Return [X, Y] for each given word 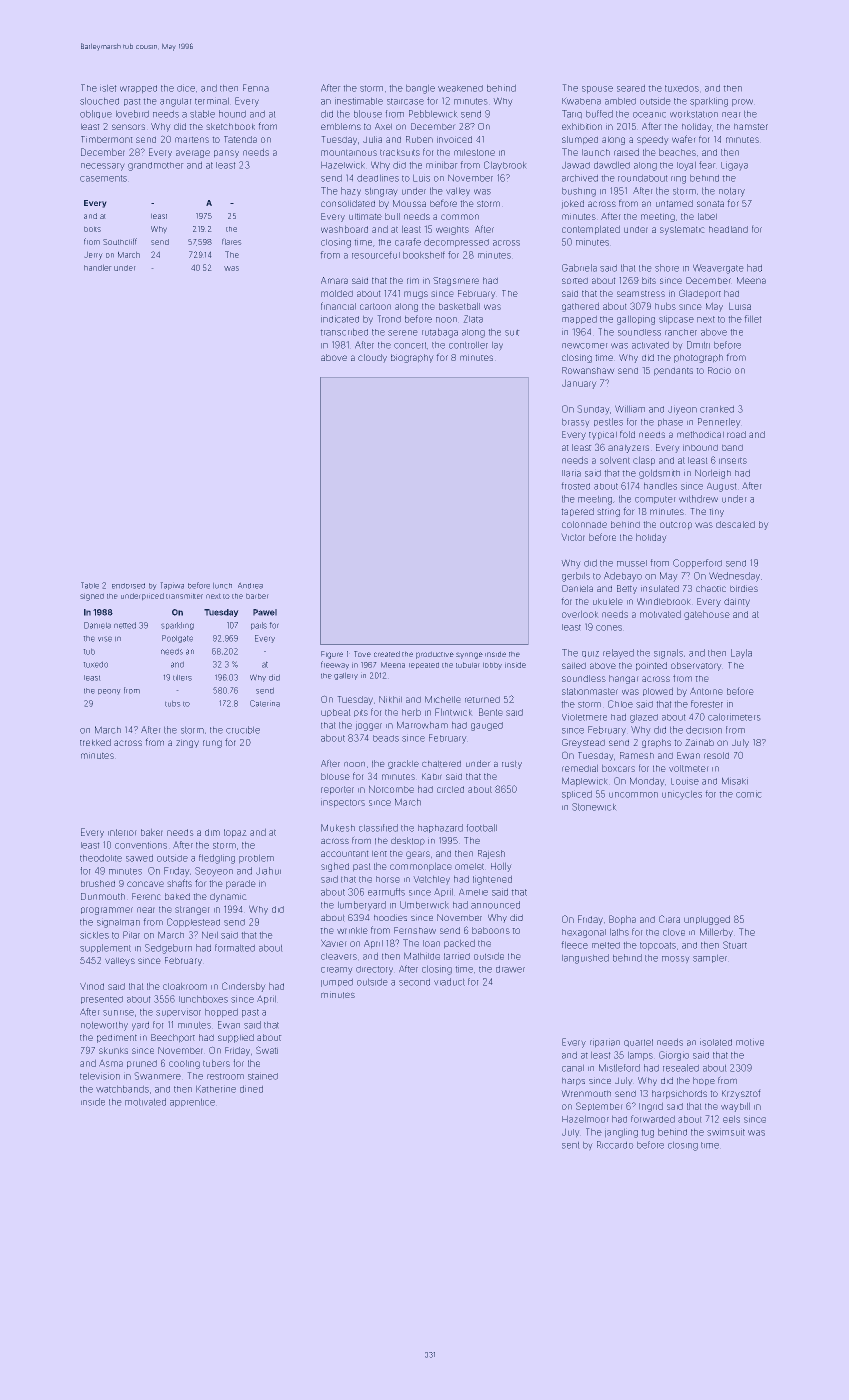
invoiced [454, 139]
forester [707, 704]
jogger [368, 726]
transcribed [344, 332]
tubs [173, 703]
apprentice [192, 1102]
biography [412, 358]
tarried [457, 956]
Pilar [131, 935]
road [736, 434]
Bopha [622, 920]
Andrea [250, 585]
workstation [694, 114]
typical [603, 435]
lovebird [132, 114]
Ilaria [571, 473]
